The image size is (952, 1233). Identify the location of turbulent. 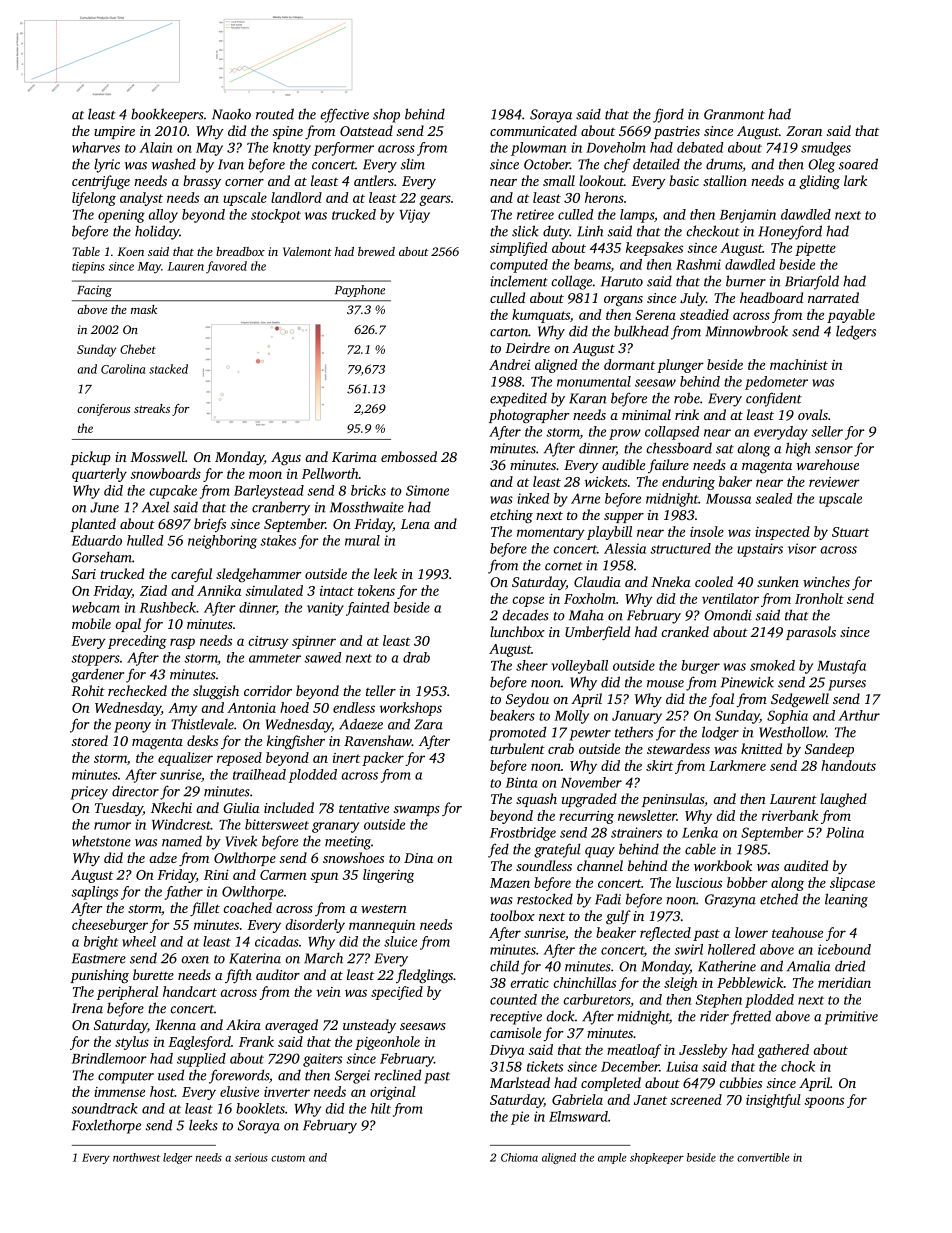
(517, 748).
